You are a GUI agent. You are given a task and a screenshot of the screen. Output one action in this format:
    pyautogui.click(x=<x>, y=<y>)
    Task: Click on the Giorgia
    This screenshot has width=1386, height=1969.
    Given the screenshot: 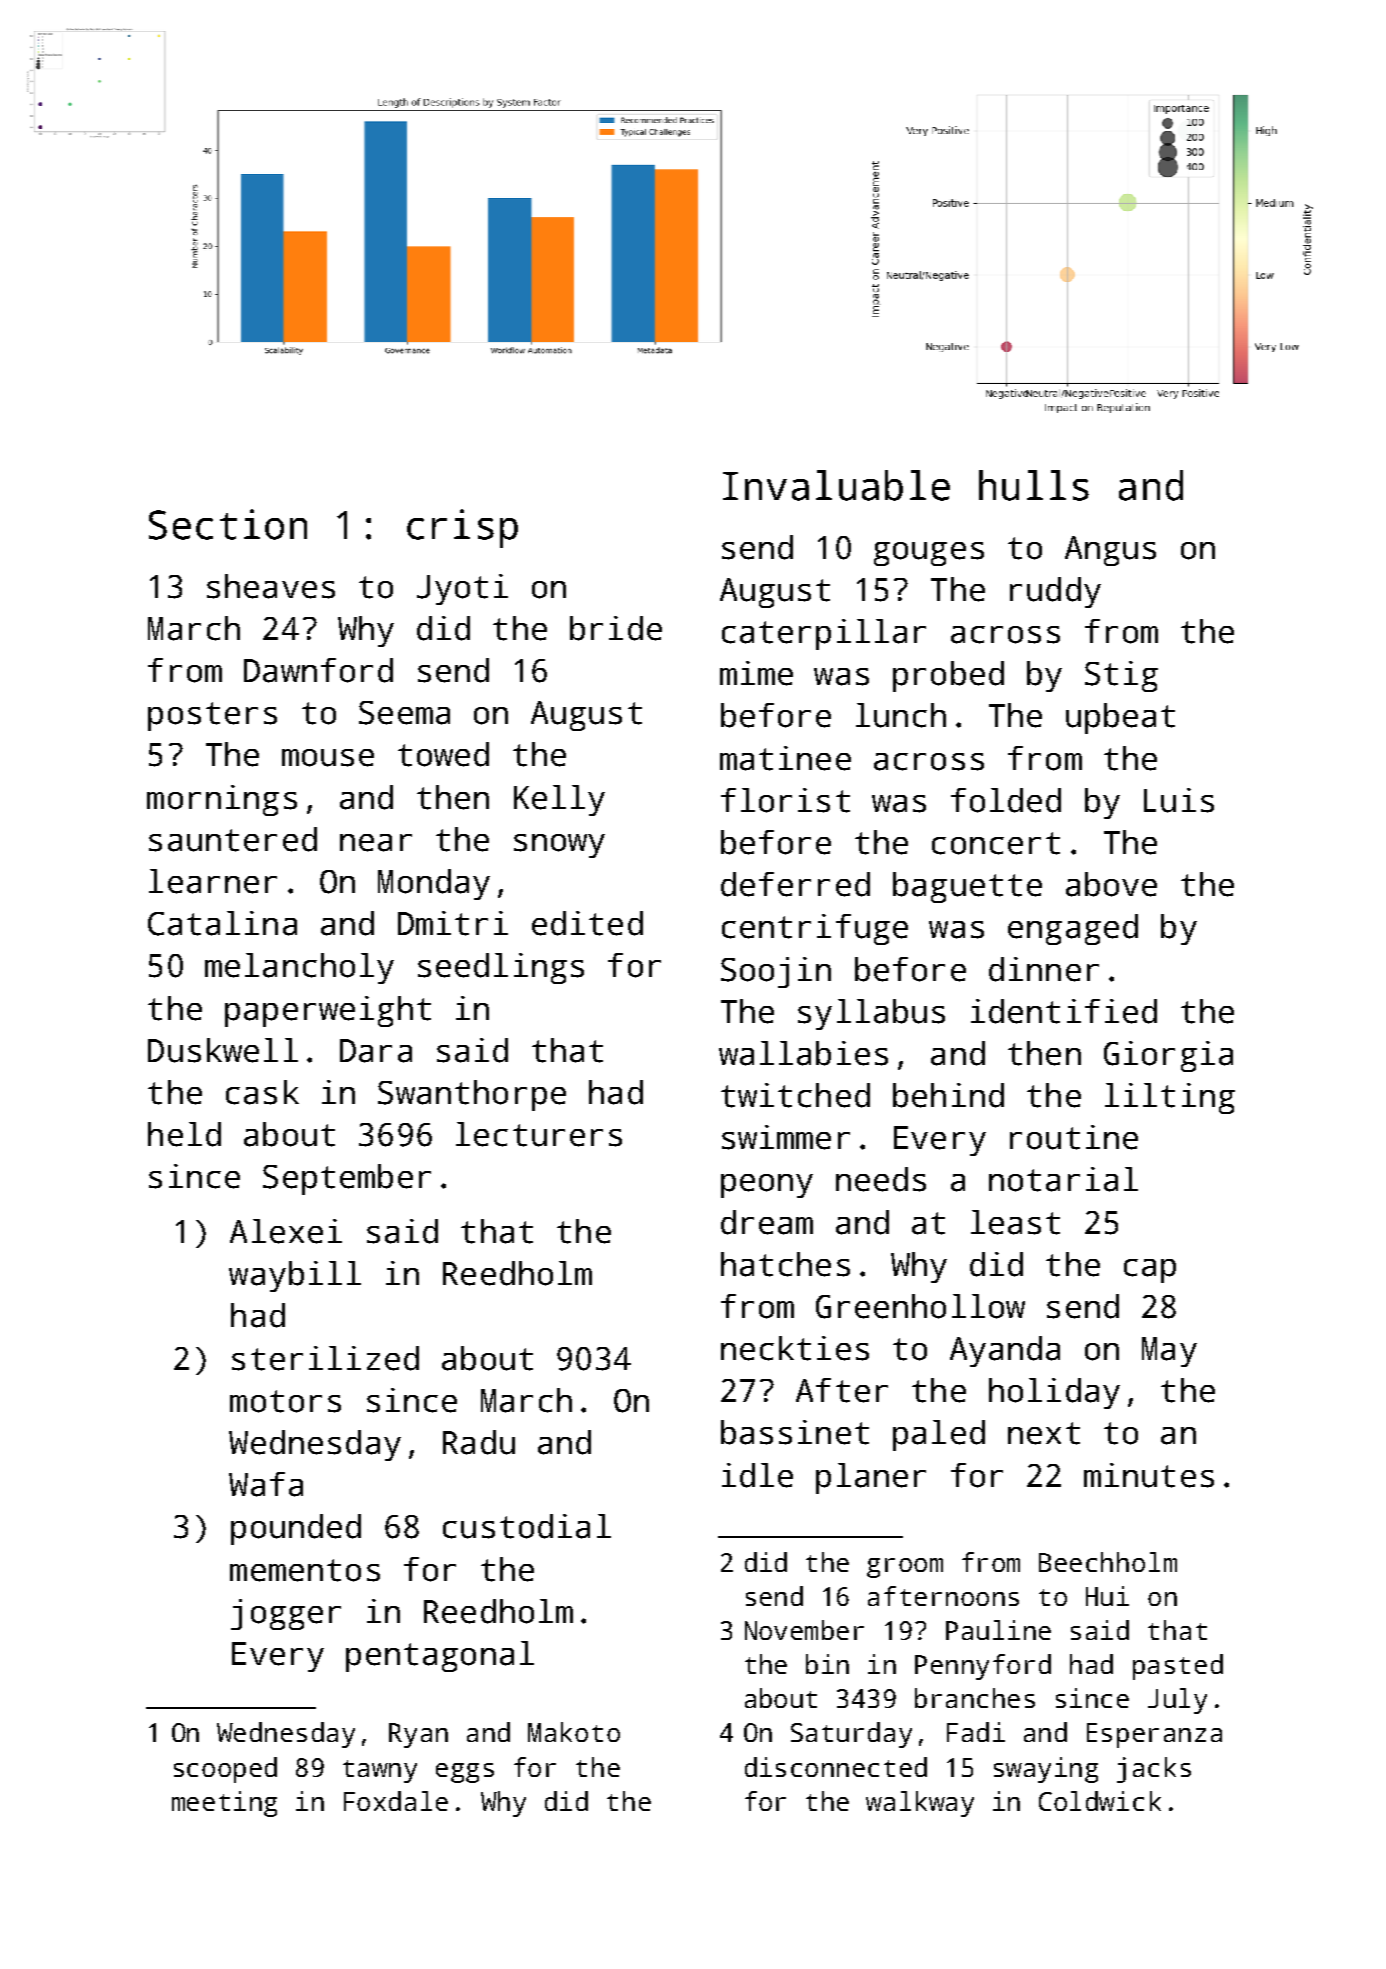 What is the action you would take?
    pyautogui.click(x=1168, y=1056)
